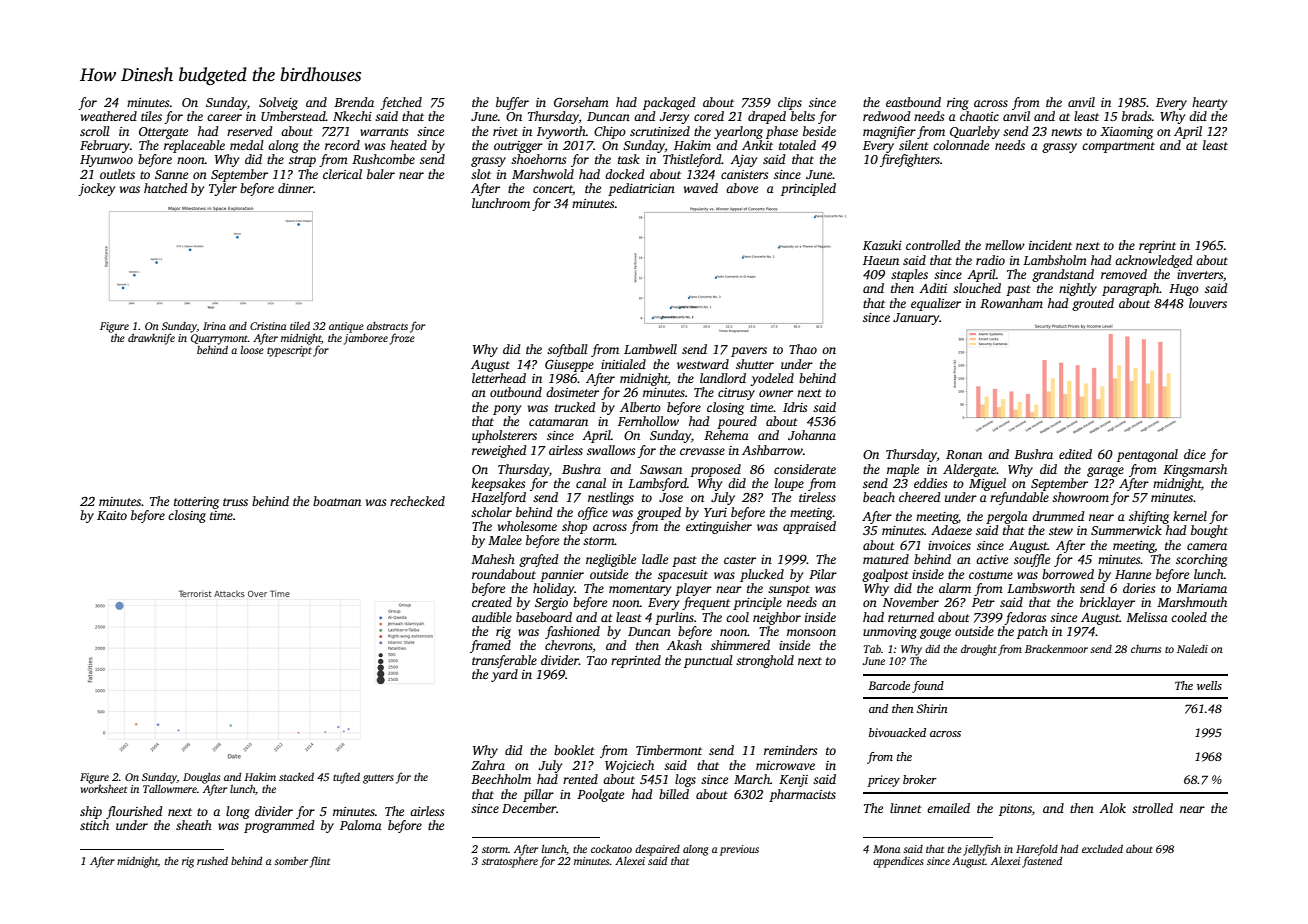 The height and width of the page is (924, 1308). Describe the element at coordinates (574, 750) in the page. I see `booklet` at that location.
